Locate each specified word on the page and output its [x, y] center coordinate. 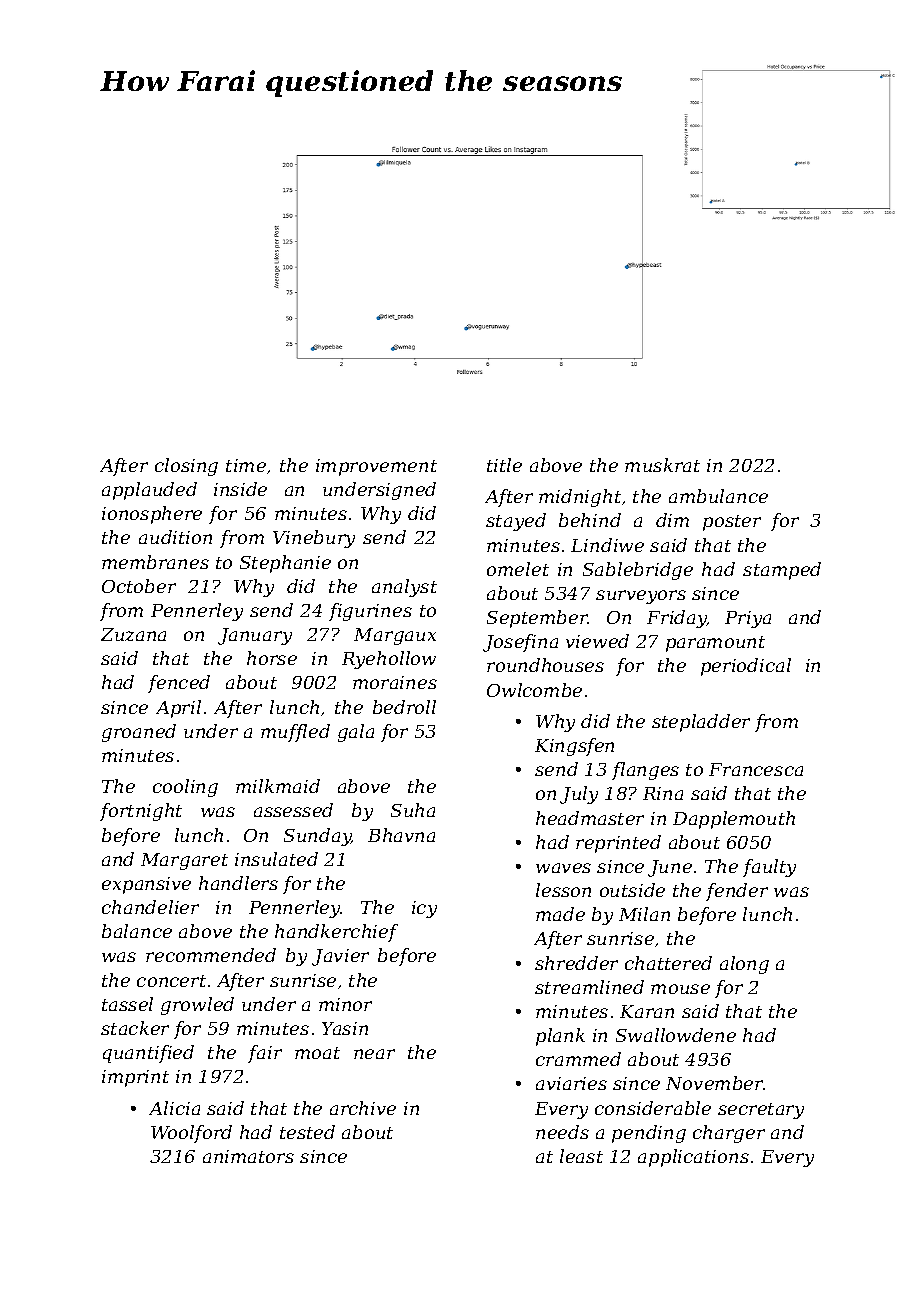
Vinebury [314, 539]
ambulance [718, 496]
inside [240, 489]
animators [248, 1156]
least [581, 1156]
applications [693, 1158]
